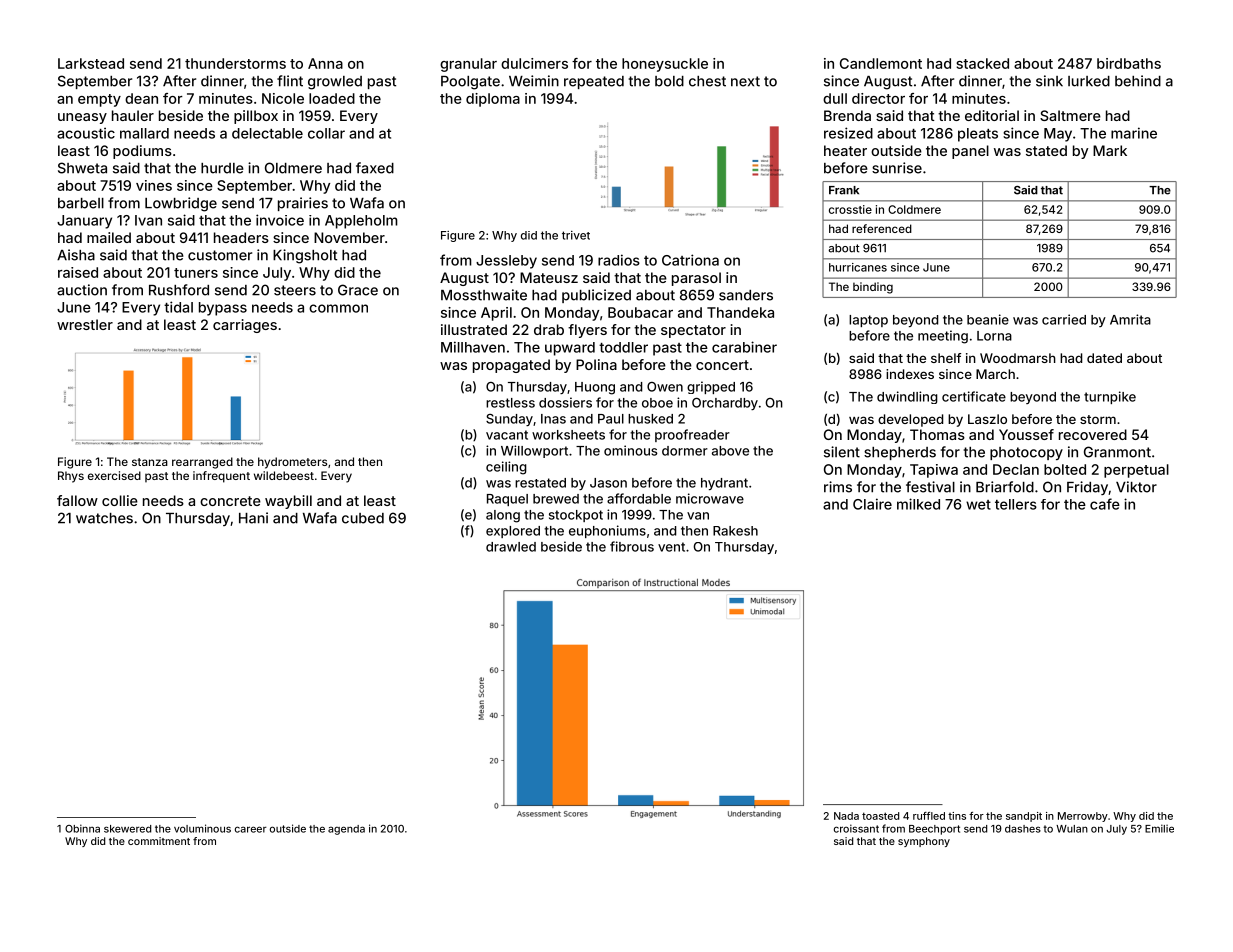  What do you see at coordinates (943, 337) in the document?
I see `meeting` at bounding box center [943, 337].
